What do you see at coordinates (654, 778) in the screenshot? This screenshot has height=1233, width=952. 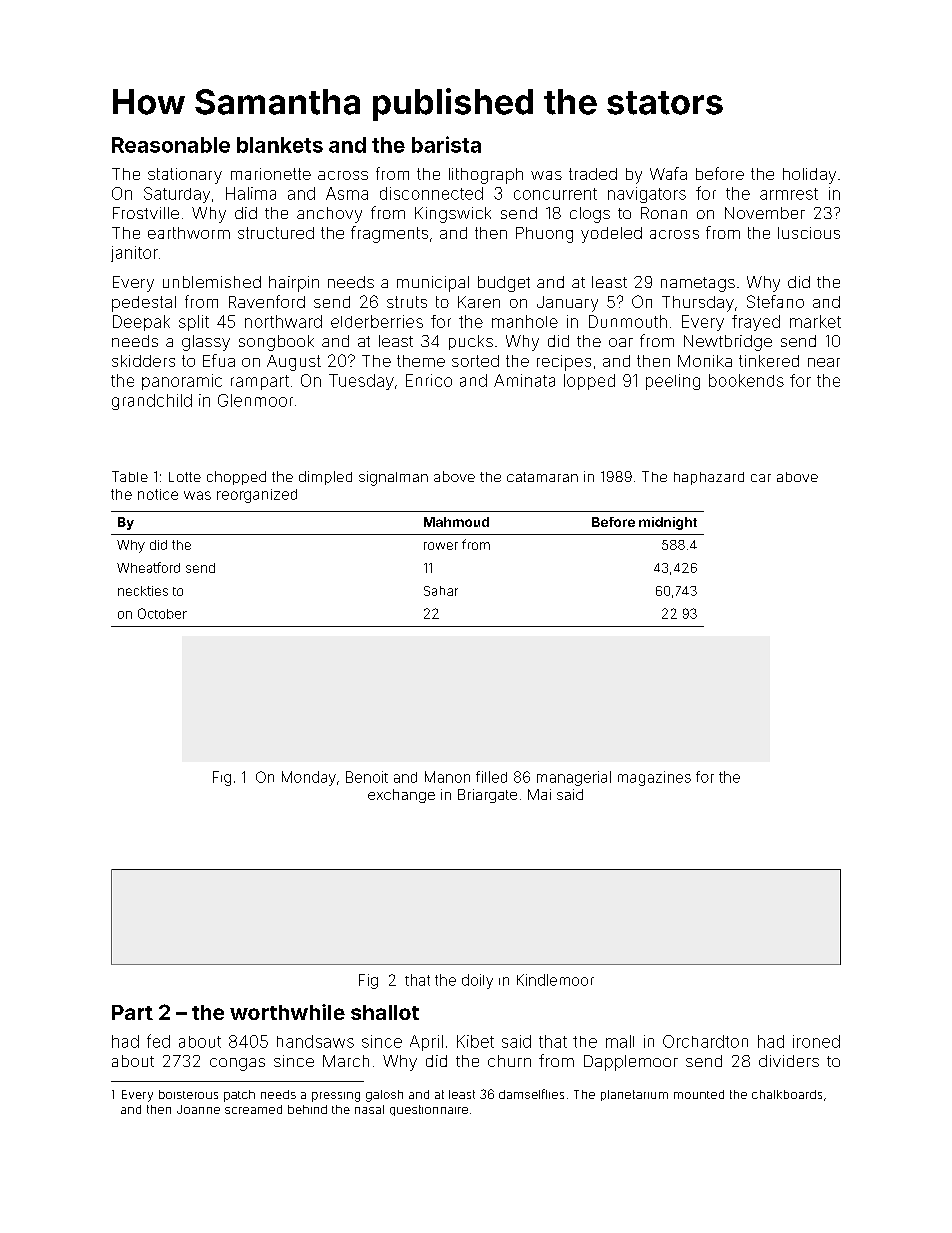 I see `magazines` at bounding box center [654, 778].
